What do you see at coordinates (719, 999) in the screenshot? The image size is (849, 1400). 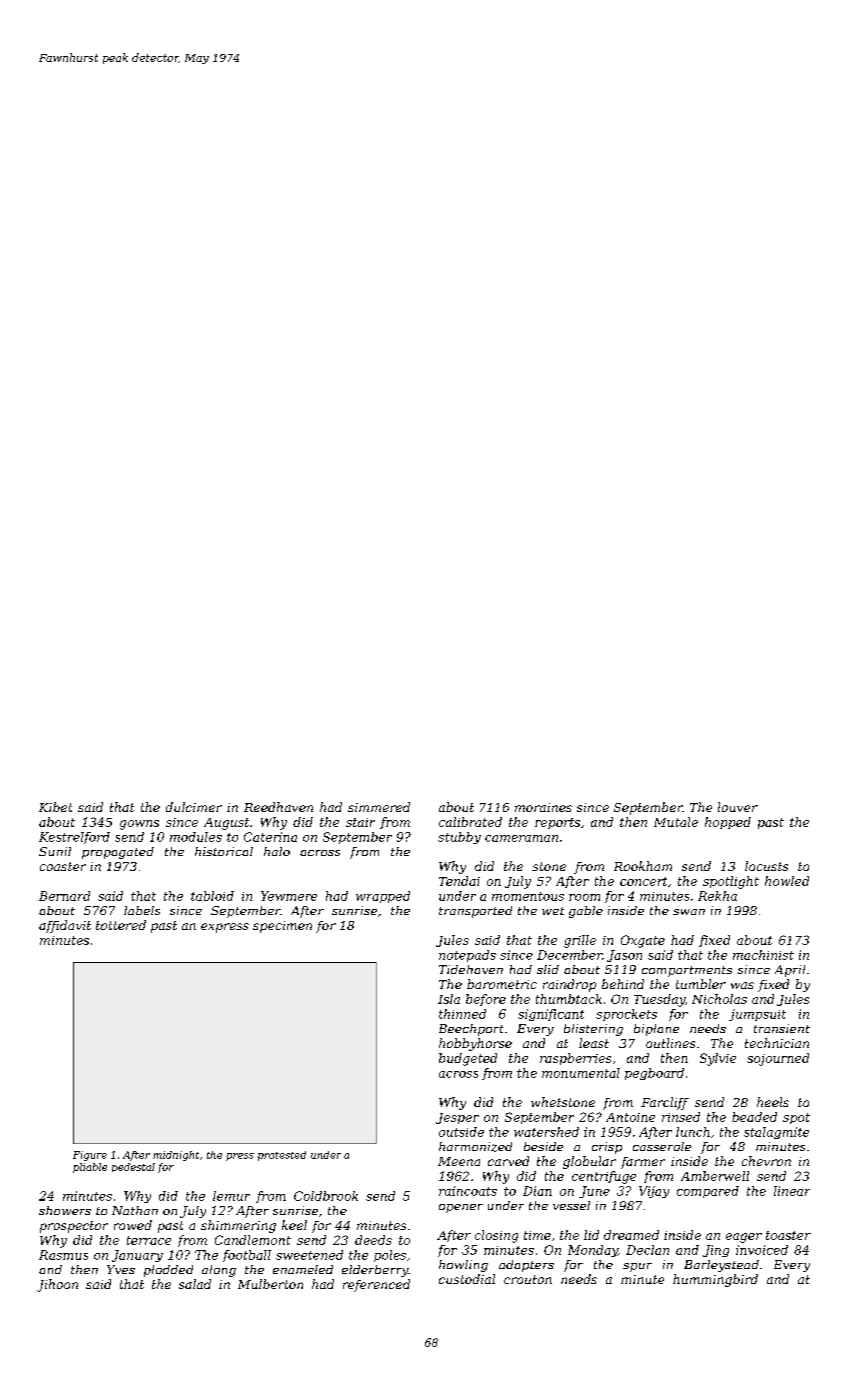 I see `Nicholas` at bounding box center [719, 999].
